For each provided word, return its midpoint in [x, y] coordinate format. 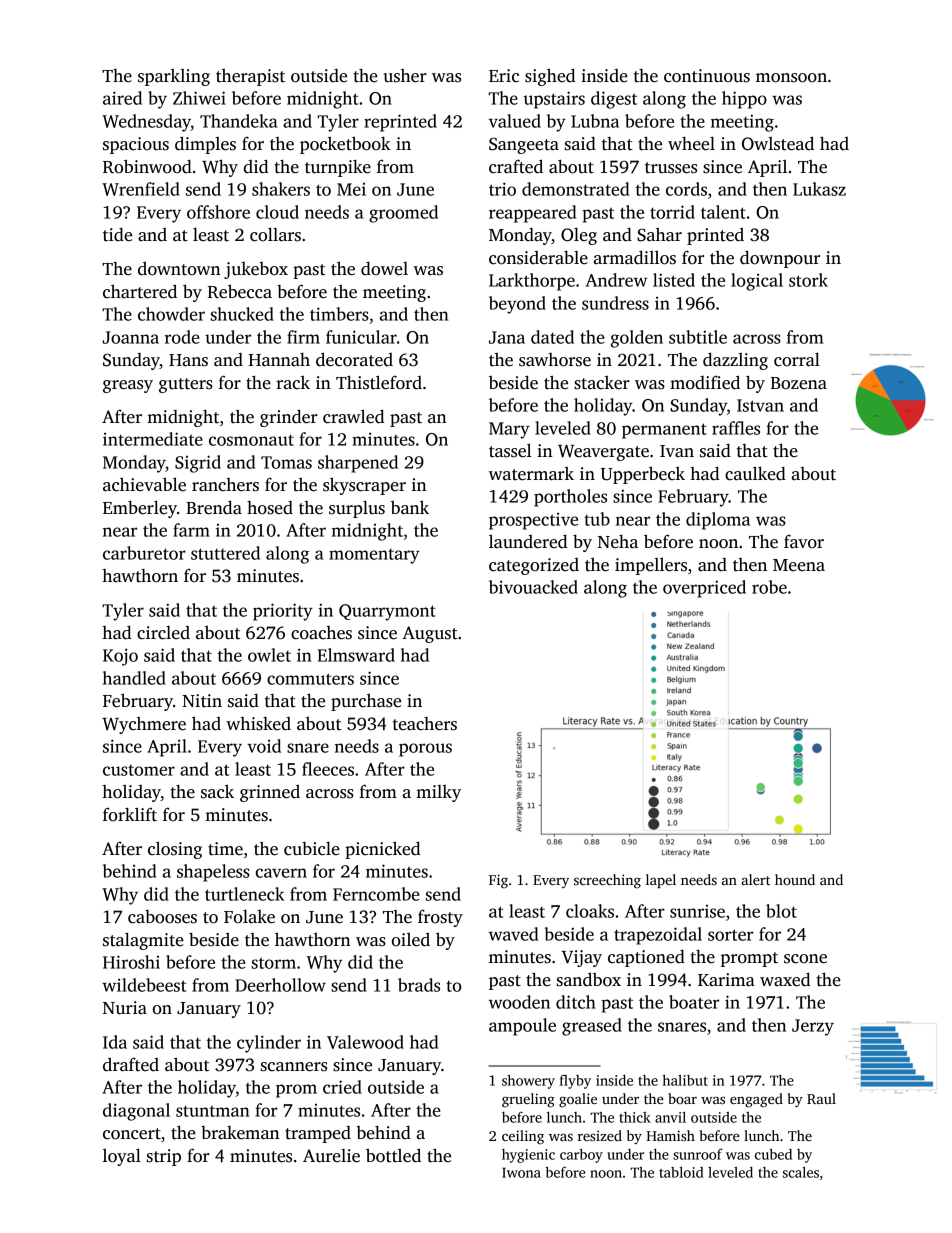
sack [217, 791]
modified [705, 382]
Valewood [365, 1042]
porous [425, 750]
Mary [509, 430]
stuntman [212, 1111]
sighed [550, 77]
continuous [707, 76]
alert [755, 879]
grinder [289, 418]
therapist [250, 77]
